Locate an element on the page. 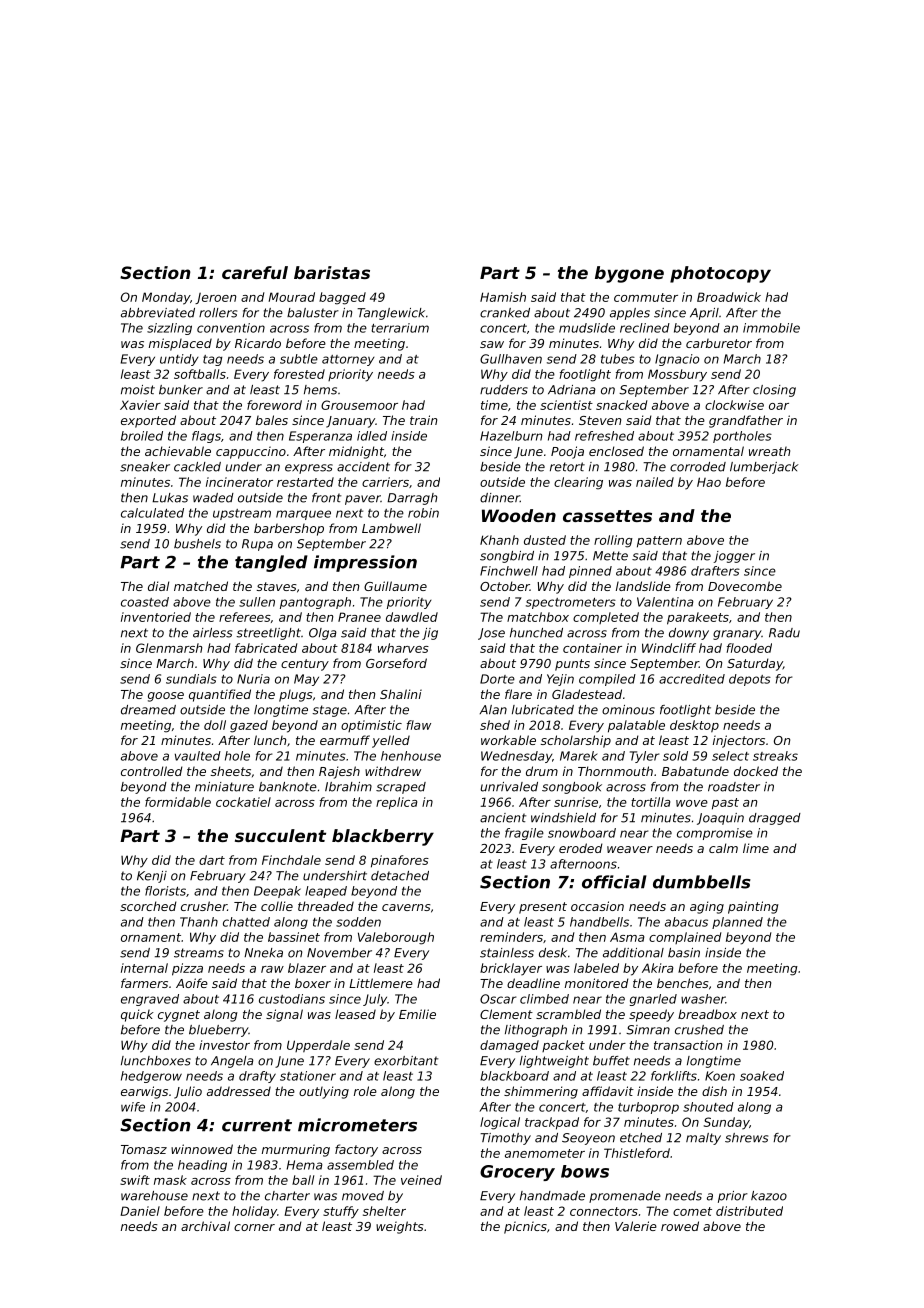 This page has height=1308, width=924. abacus is located at coordinates (686, 922).
